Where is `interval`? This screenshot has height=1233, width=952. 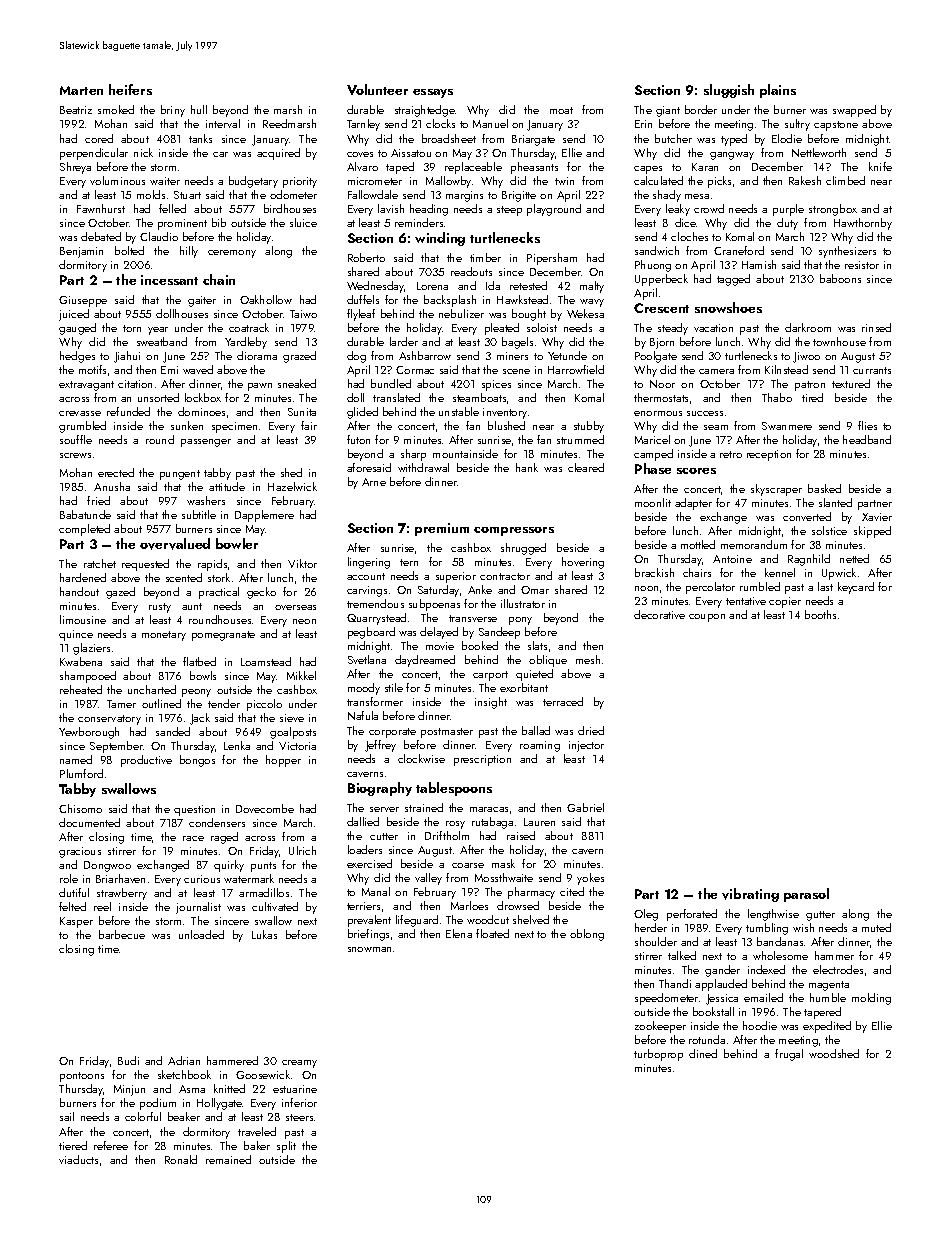 interval is located at coordinates (223, 123).
